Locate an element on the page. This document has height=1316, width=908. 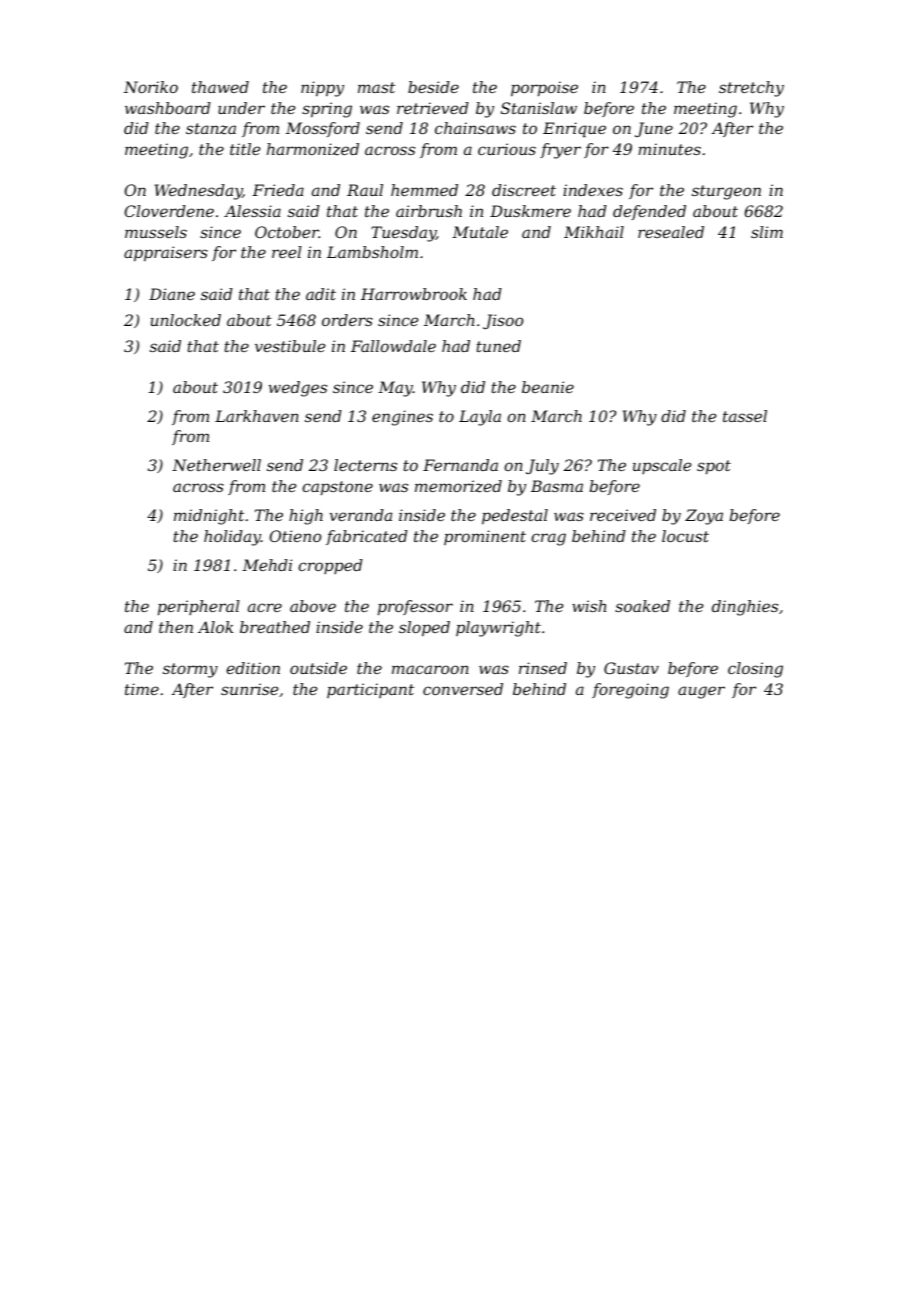
memorized is located at coordinates (458, 486).
